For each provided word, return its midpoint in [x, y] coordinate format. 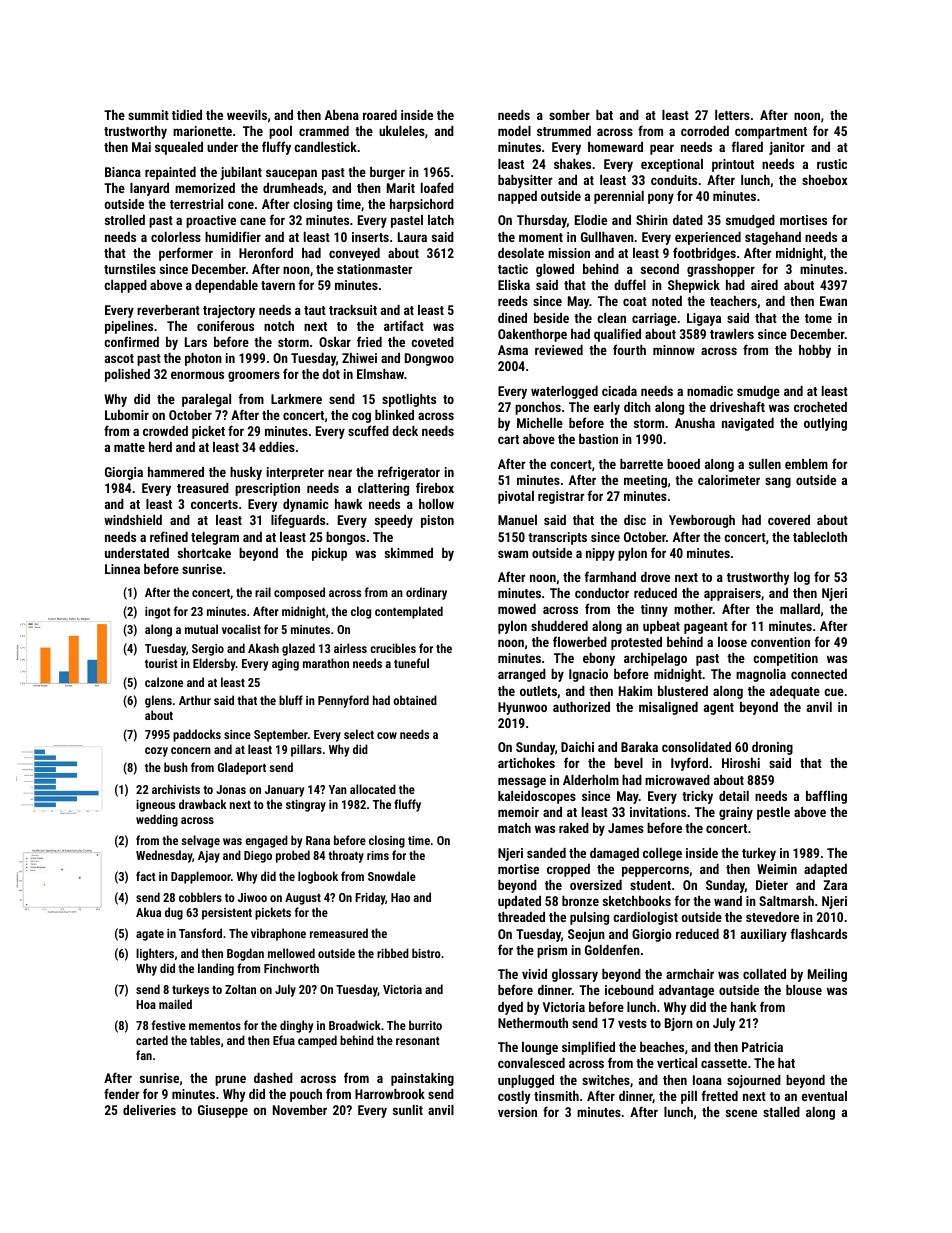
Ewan [833, 301]
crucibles [393, 648]
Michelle [540, 423]
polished [127, 375]
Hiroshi [741, 763]
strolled [125, 220]
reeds [513, 301]
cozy [156, 752]
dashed [273, 1078]
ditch [637, 407]
